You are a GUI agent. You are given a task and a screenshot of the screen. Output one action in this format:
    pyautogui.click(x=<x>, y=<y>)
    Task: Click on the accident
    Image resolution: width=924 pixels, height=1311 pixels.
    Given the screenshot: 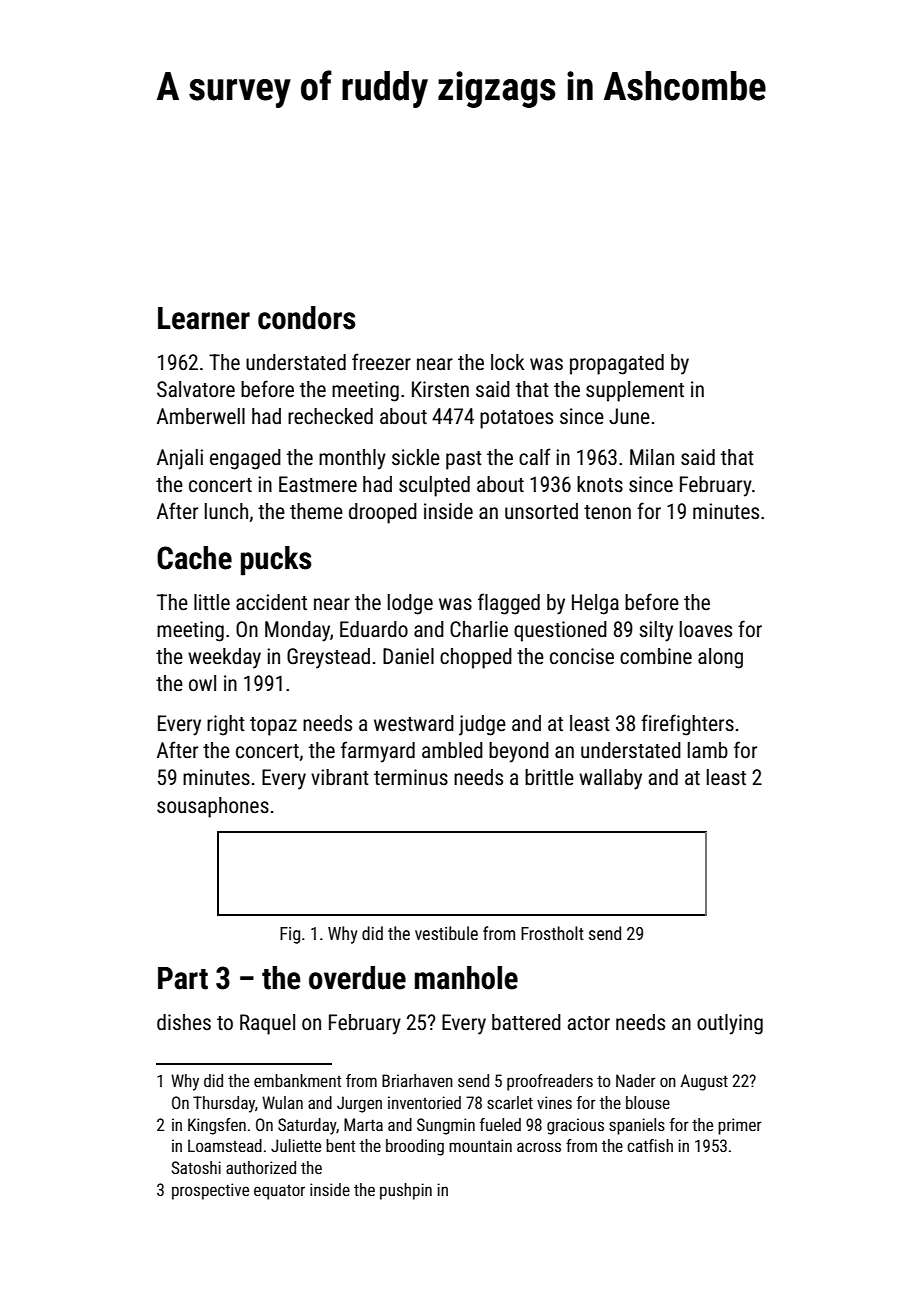 What is the action you would take?
    pyautogui.click(x=271, y=602)
